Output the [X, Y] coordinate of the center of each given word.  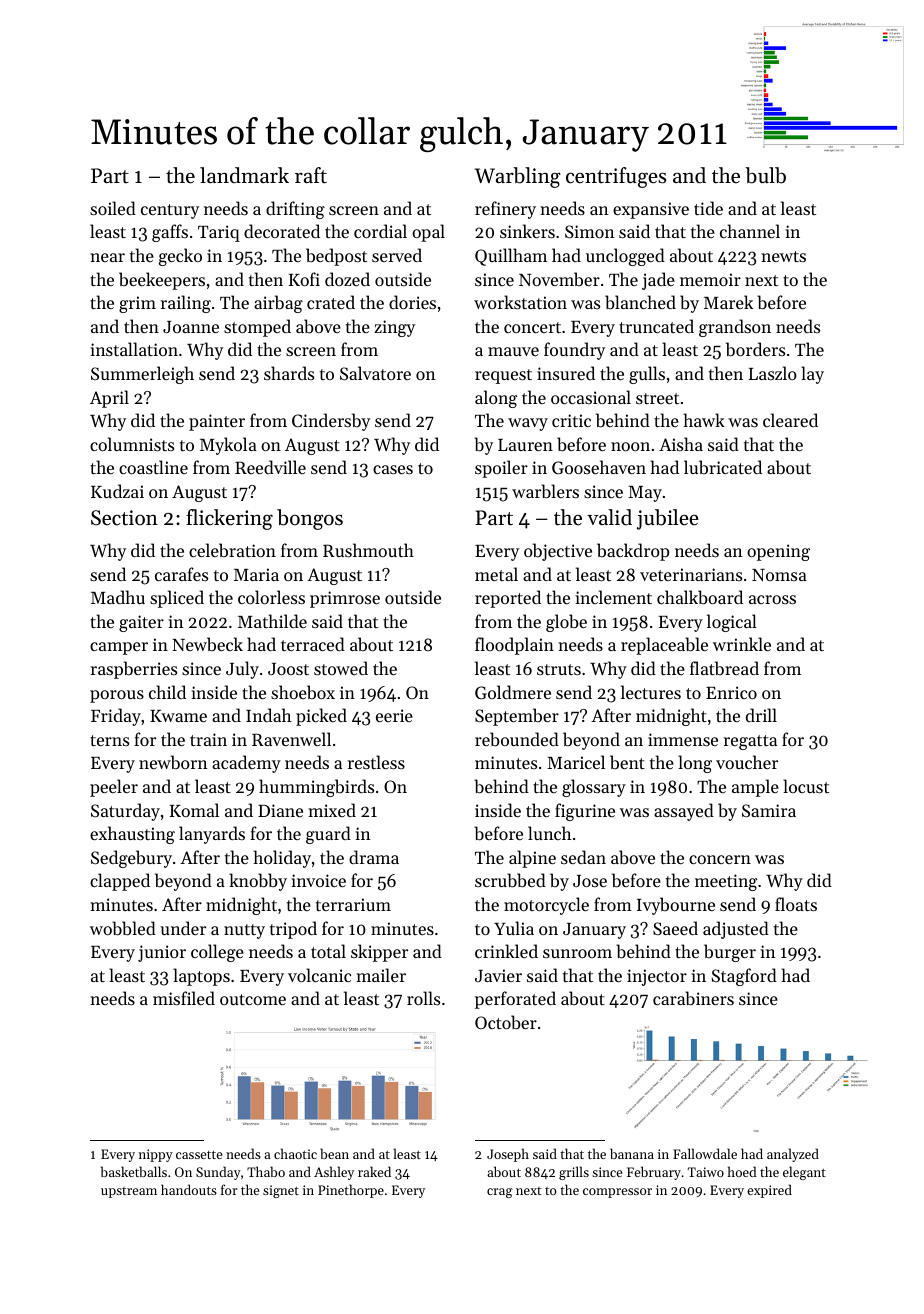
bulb [765, 175]
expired [769, 1191]
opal [428, 233]
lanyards [212, 835]
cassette [199, 1154]
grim [137, 304]
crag [500, 1193]
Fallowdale [705, 1153]
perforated [515, 1000]
